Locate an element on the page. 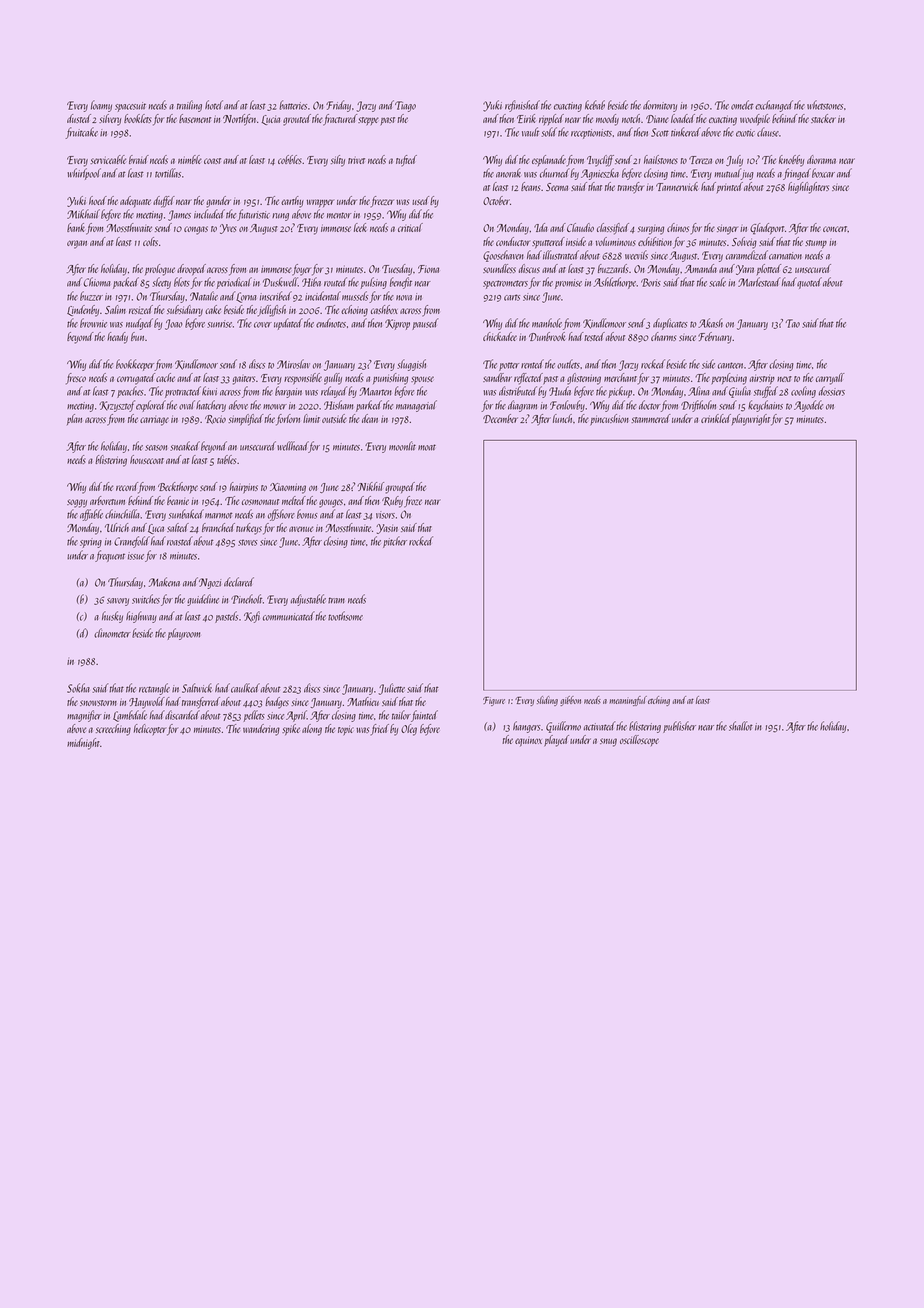  tortillas is located at coordinates (168, 173).
